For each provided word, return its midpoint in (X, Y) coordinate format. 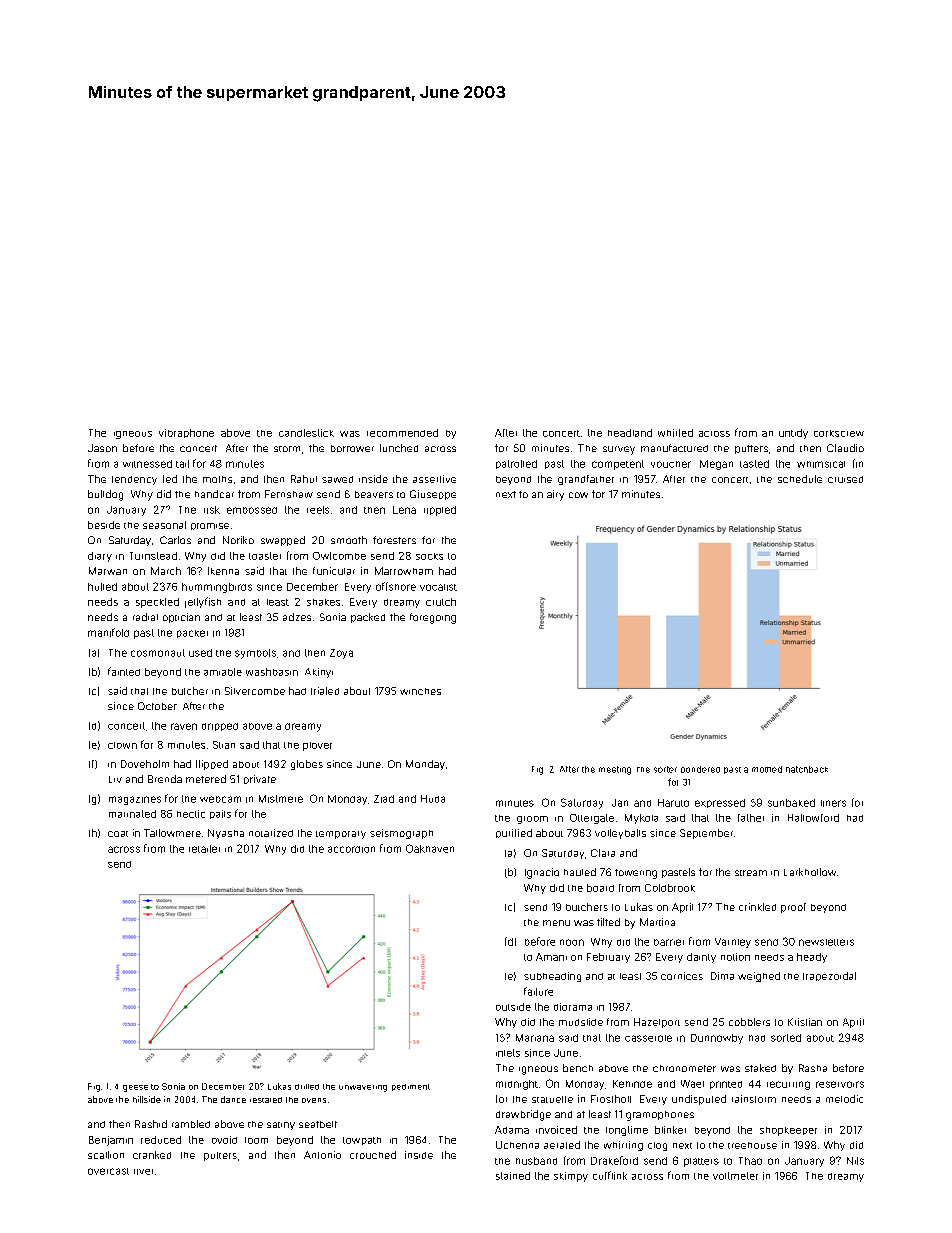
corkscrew (839, 433)
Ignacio (542, 873)
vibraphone (186, 433)
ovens (314, 1100)
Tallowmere (172, 833)
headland (630, 433)
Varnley (733, 943)
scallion (106, 1155)
